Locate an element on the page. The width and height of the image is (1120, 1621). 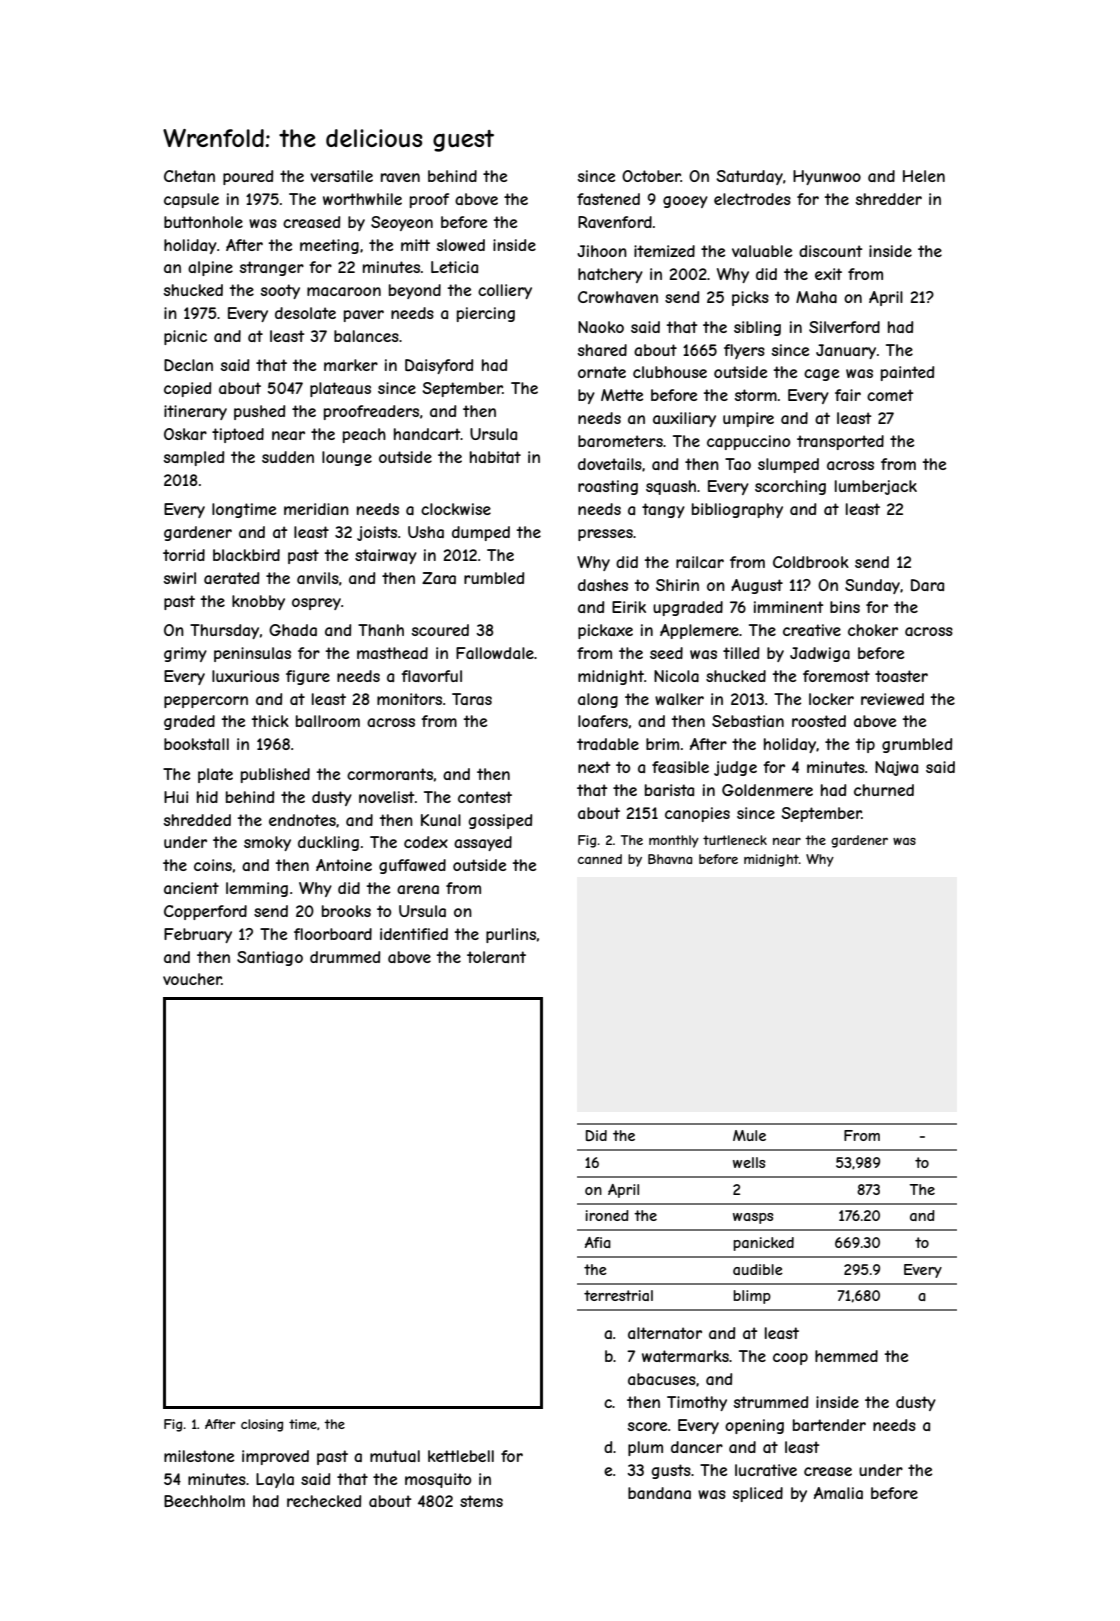
turtleneck is located at coordinates (735, 840).
